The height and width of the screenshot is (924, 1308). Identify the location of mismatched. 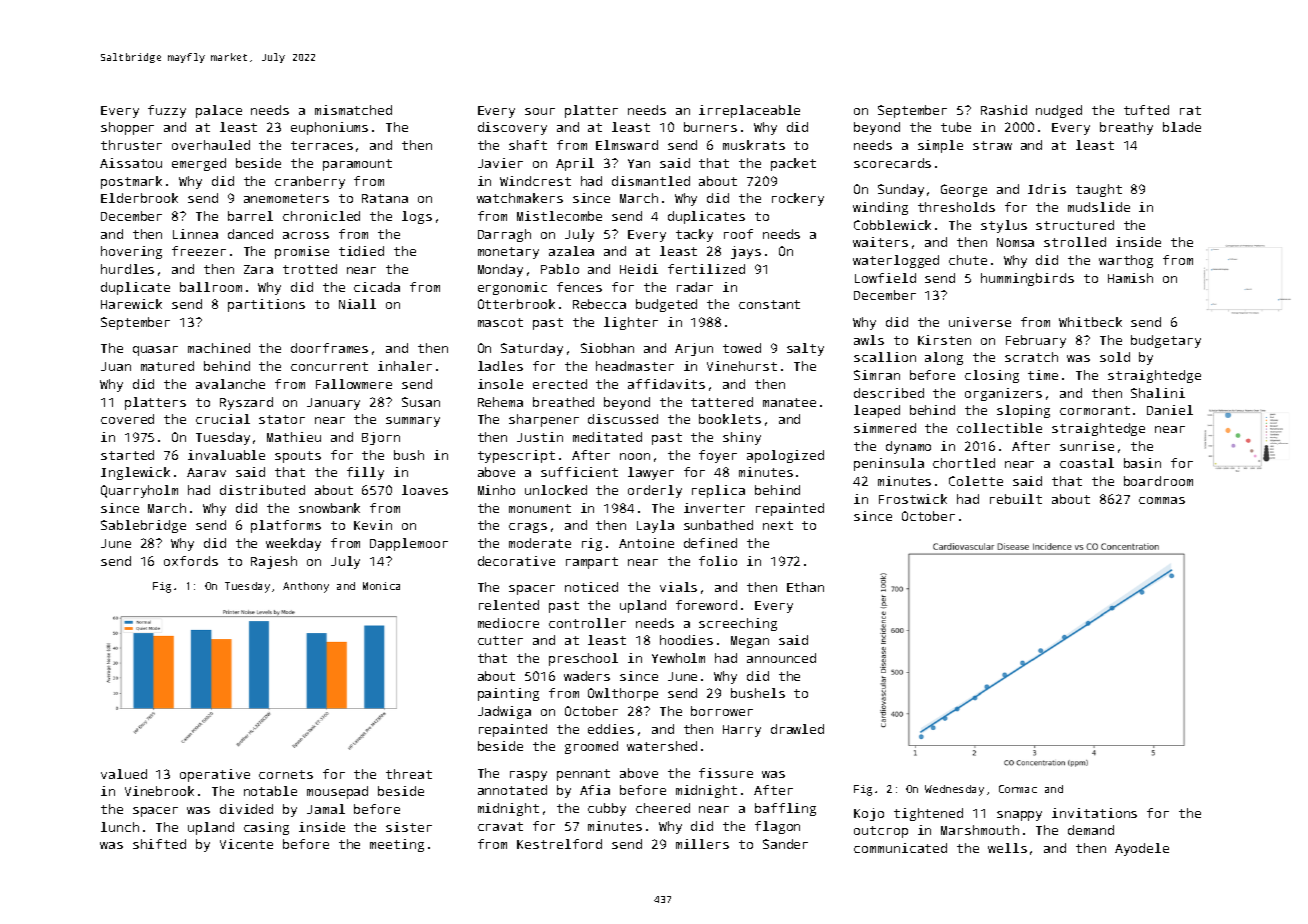
(353, 110).
